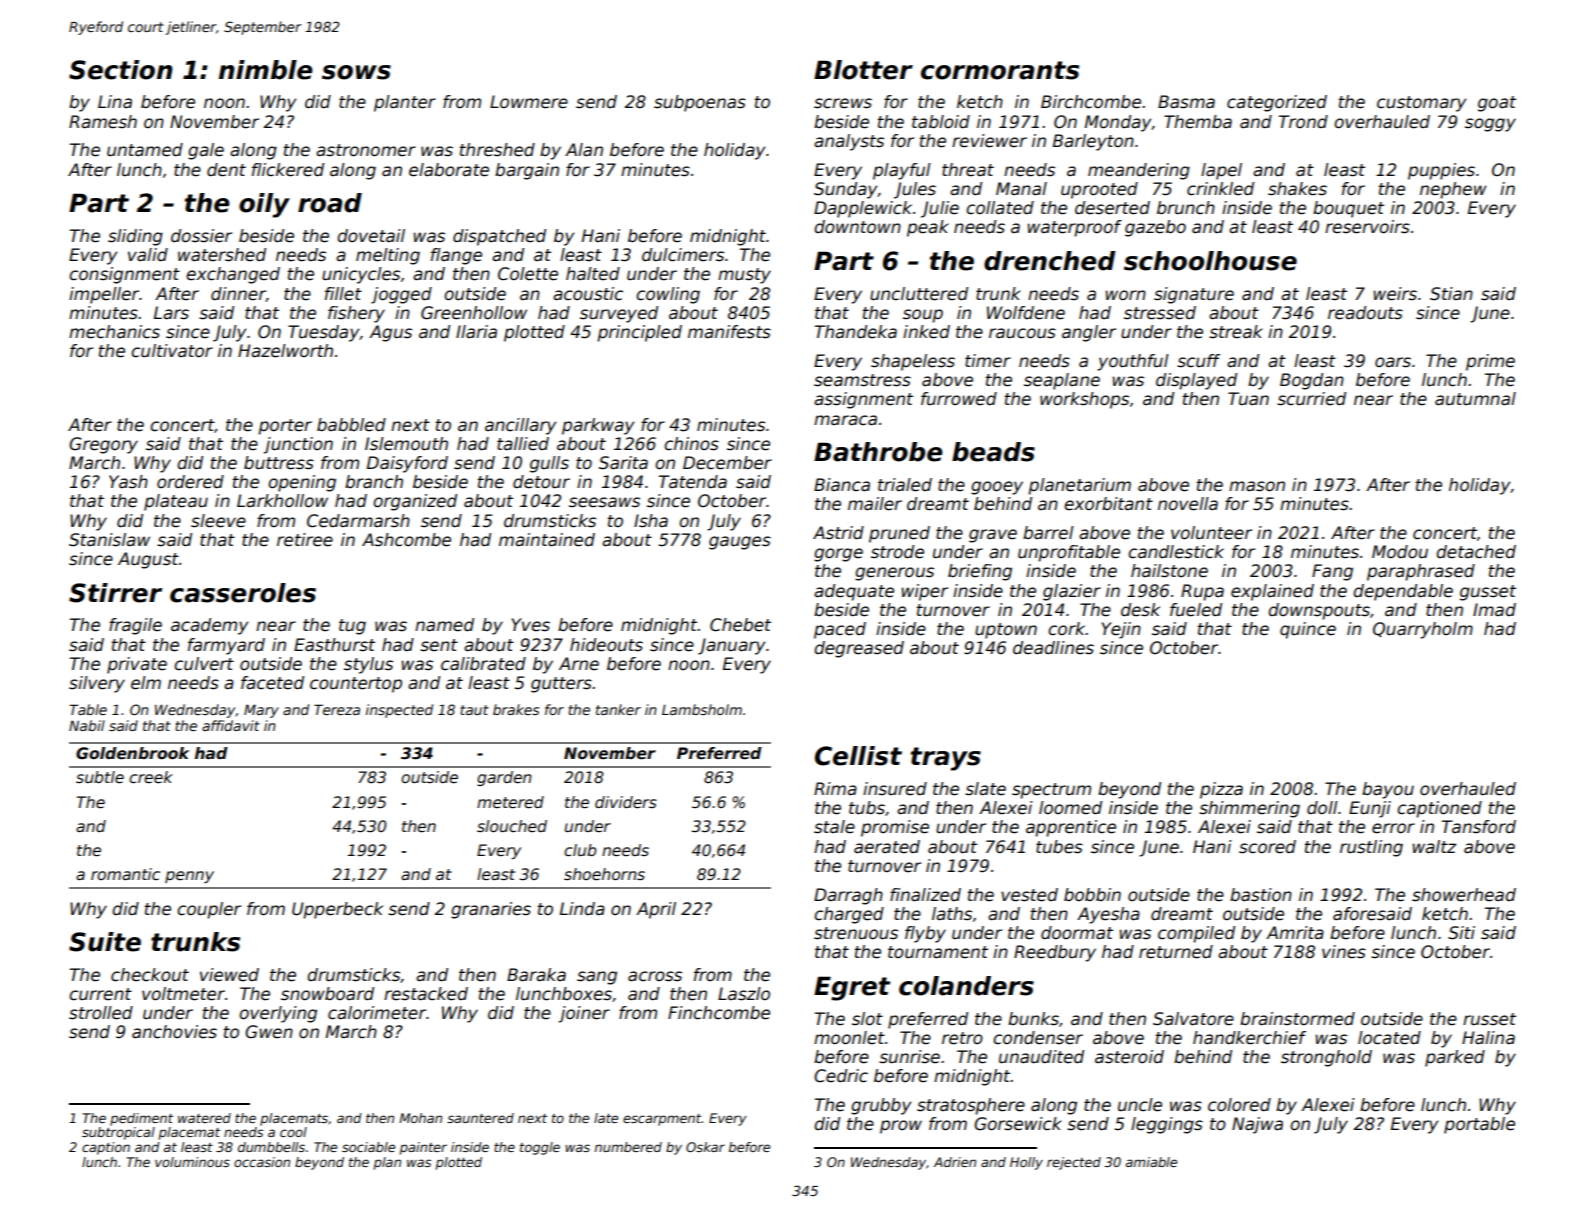  Describe the element at coordinates (863, 70) in the page. I see `Blotter` at that location.
